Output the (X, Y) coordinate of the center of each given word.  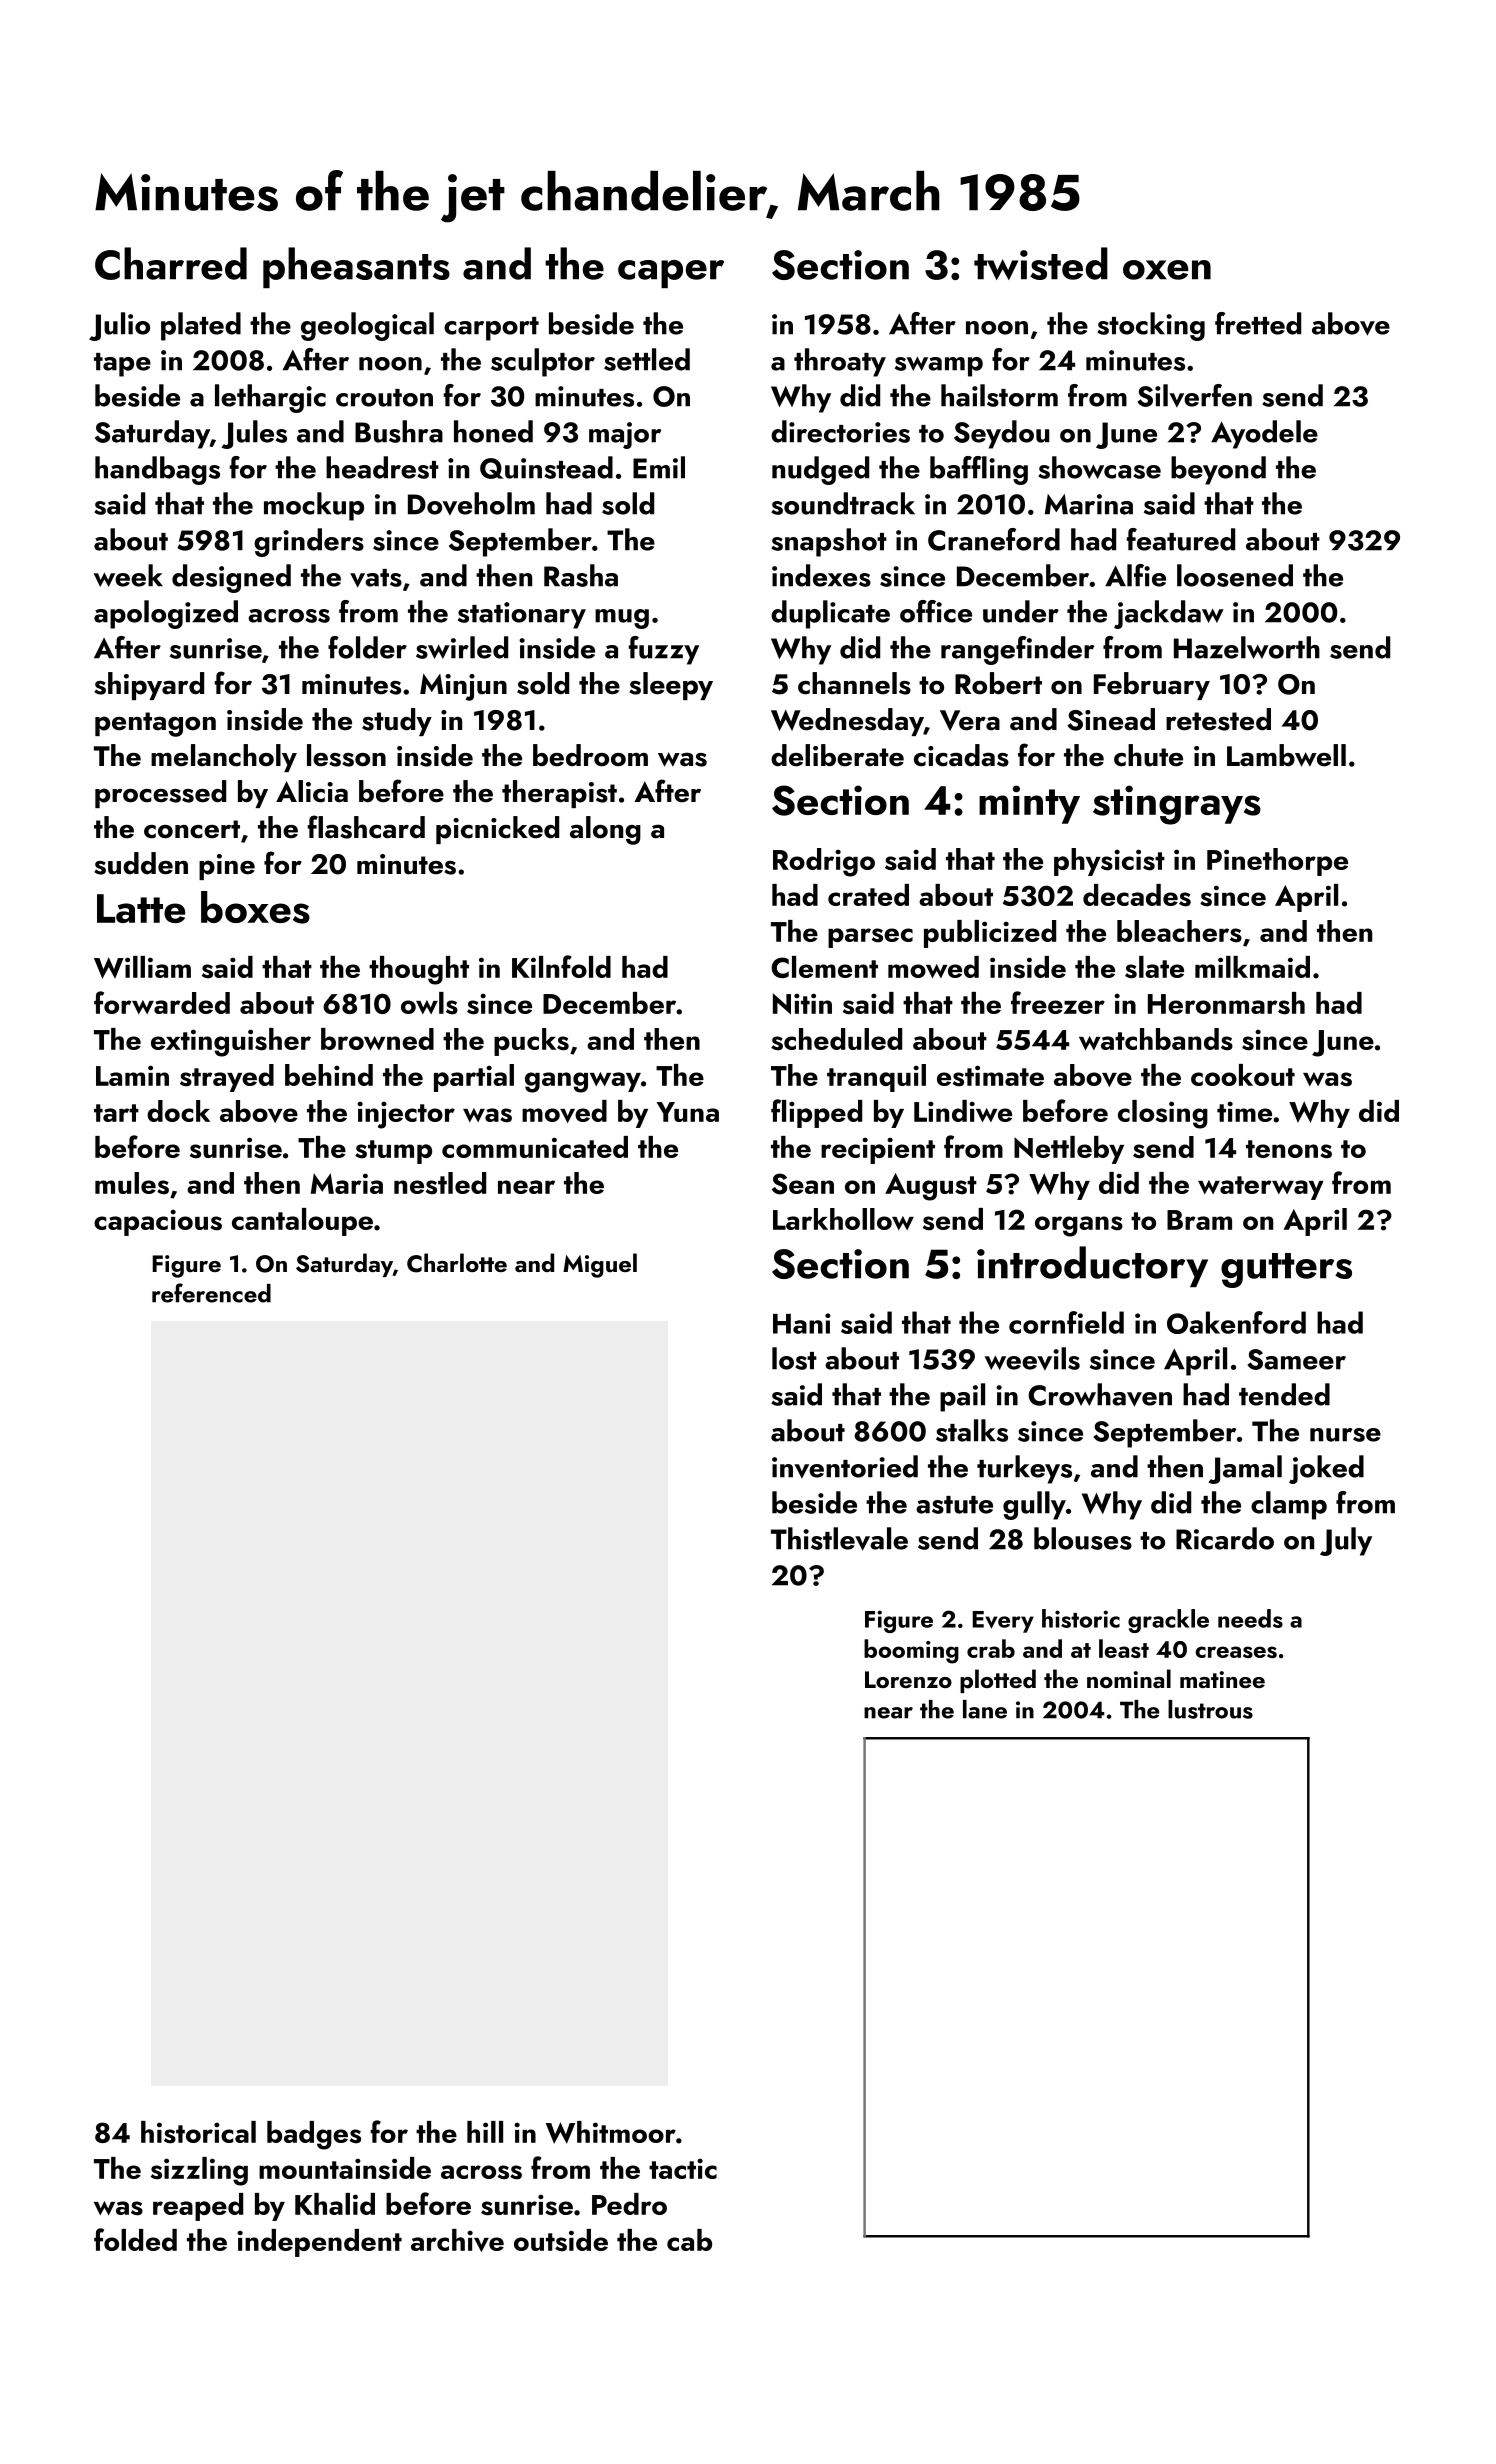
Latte (141, 908)
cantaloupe (302, 1222)
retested (1218, 719)
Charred (171, 263)
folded (135, 2239)
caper (671, 274)
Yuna (688, 1112)
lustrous (1210, 1709)
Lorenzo (908, 1679)
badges (314, 2135)
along (605, 830)
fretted (1258, 323)
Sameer (1296, 1359)
